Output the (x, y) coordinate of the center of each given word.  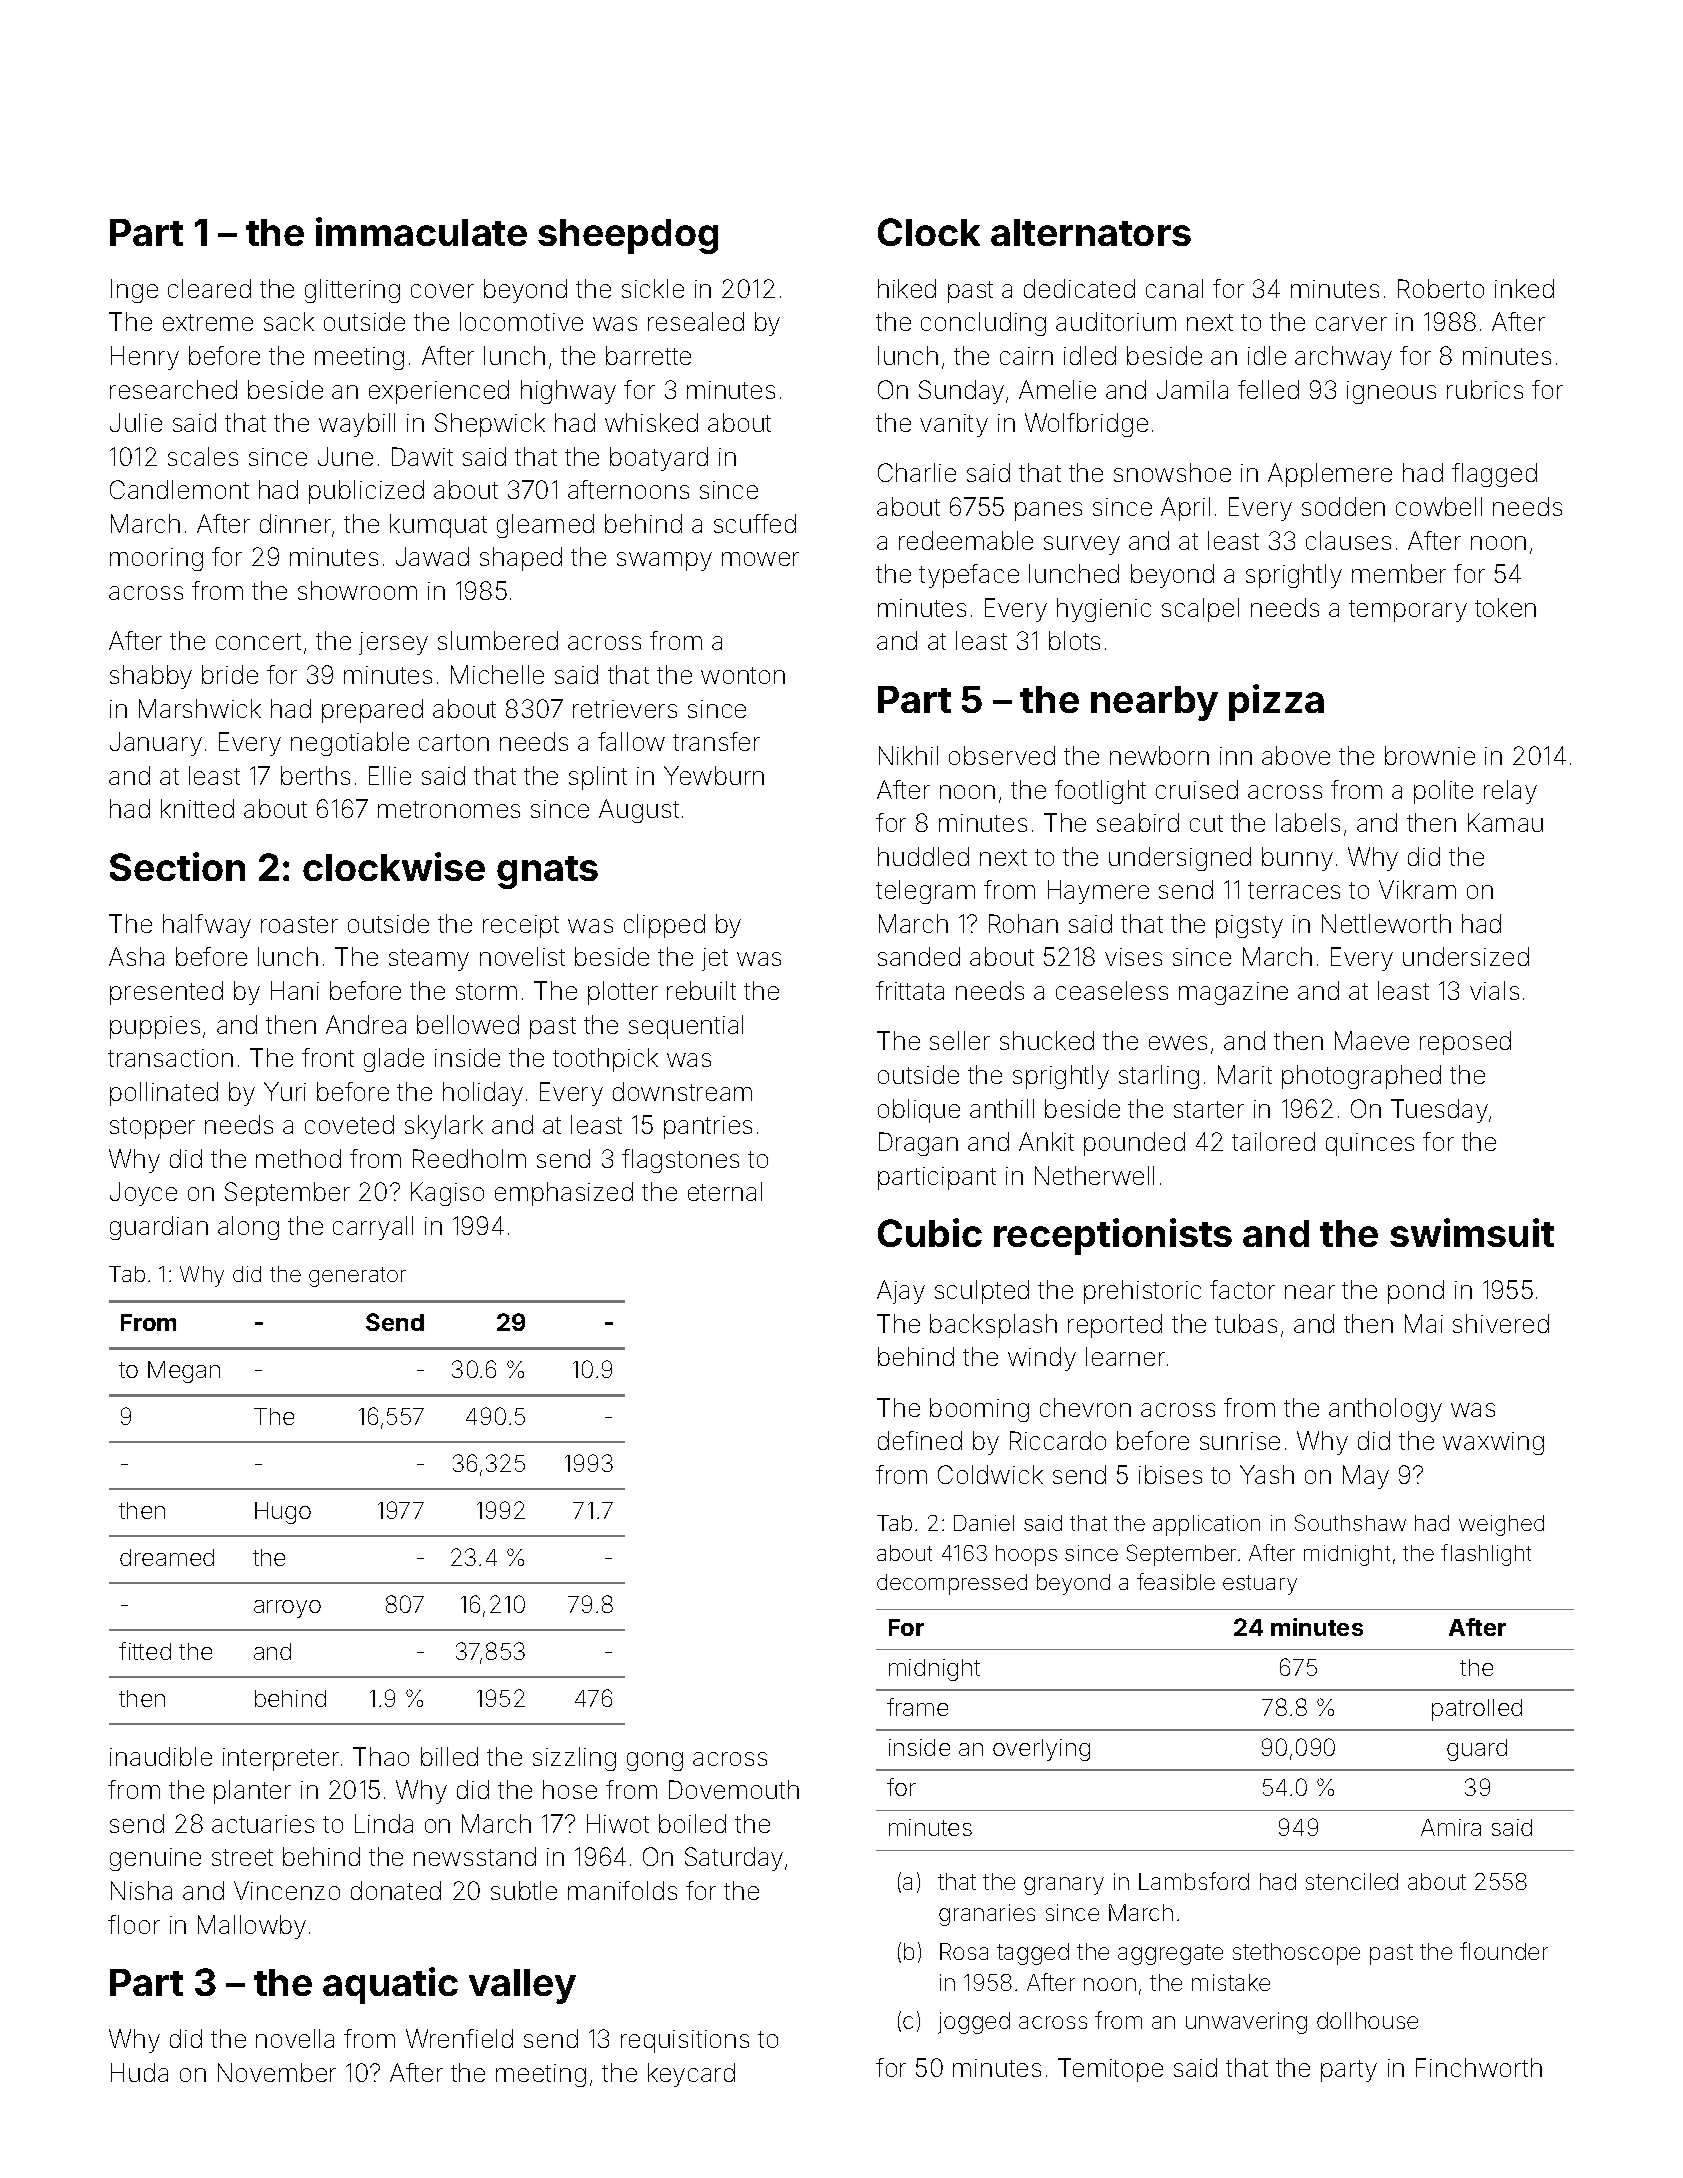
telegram (925, 892)
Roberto (1441, 288)
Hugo (283, 1513)
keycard (691, 2075)
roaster (299, 924)
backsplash (993, 1326)
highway (568, 392)
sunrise (1240, 1441)
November (277, 2072)
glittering (352, 291)
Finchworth (1479, 2067)
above (1296, 755)
